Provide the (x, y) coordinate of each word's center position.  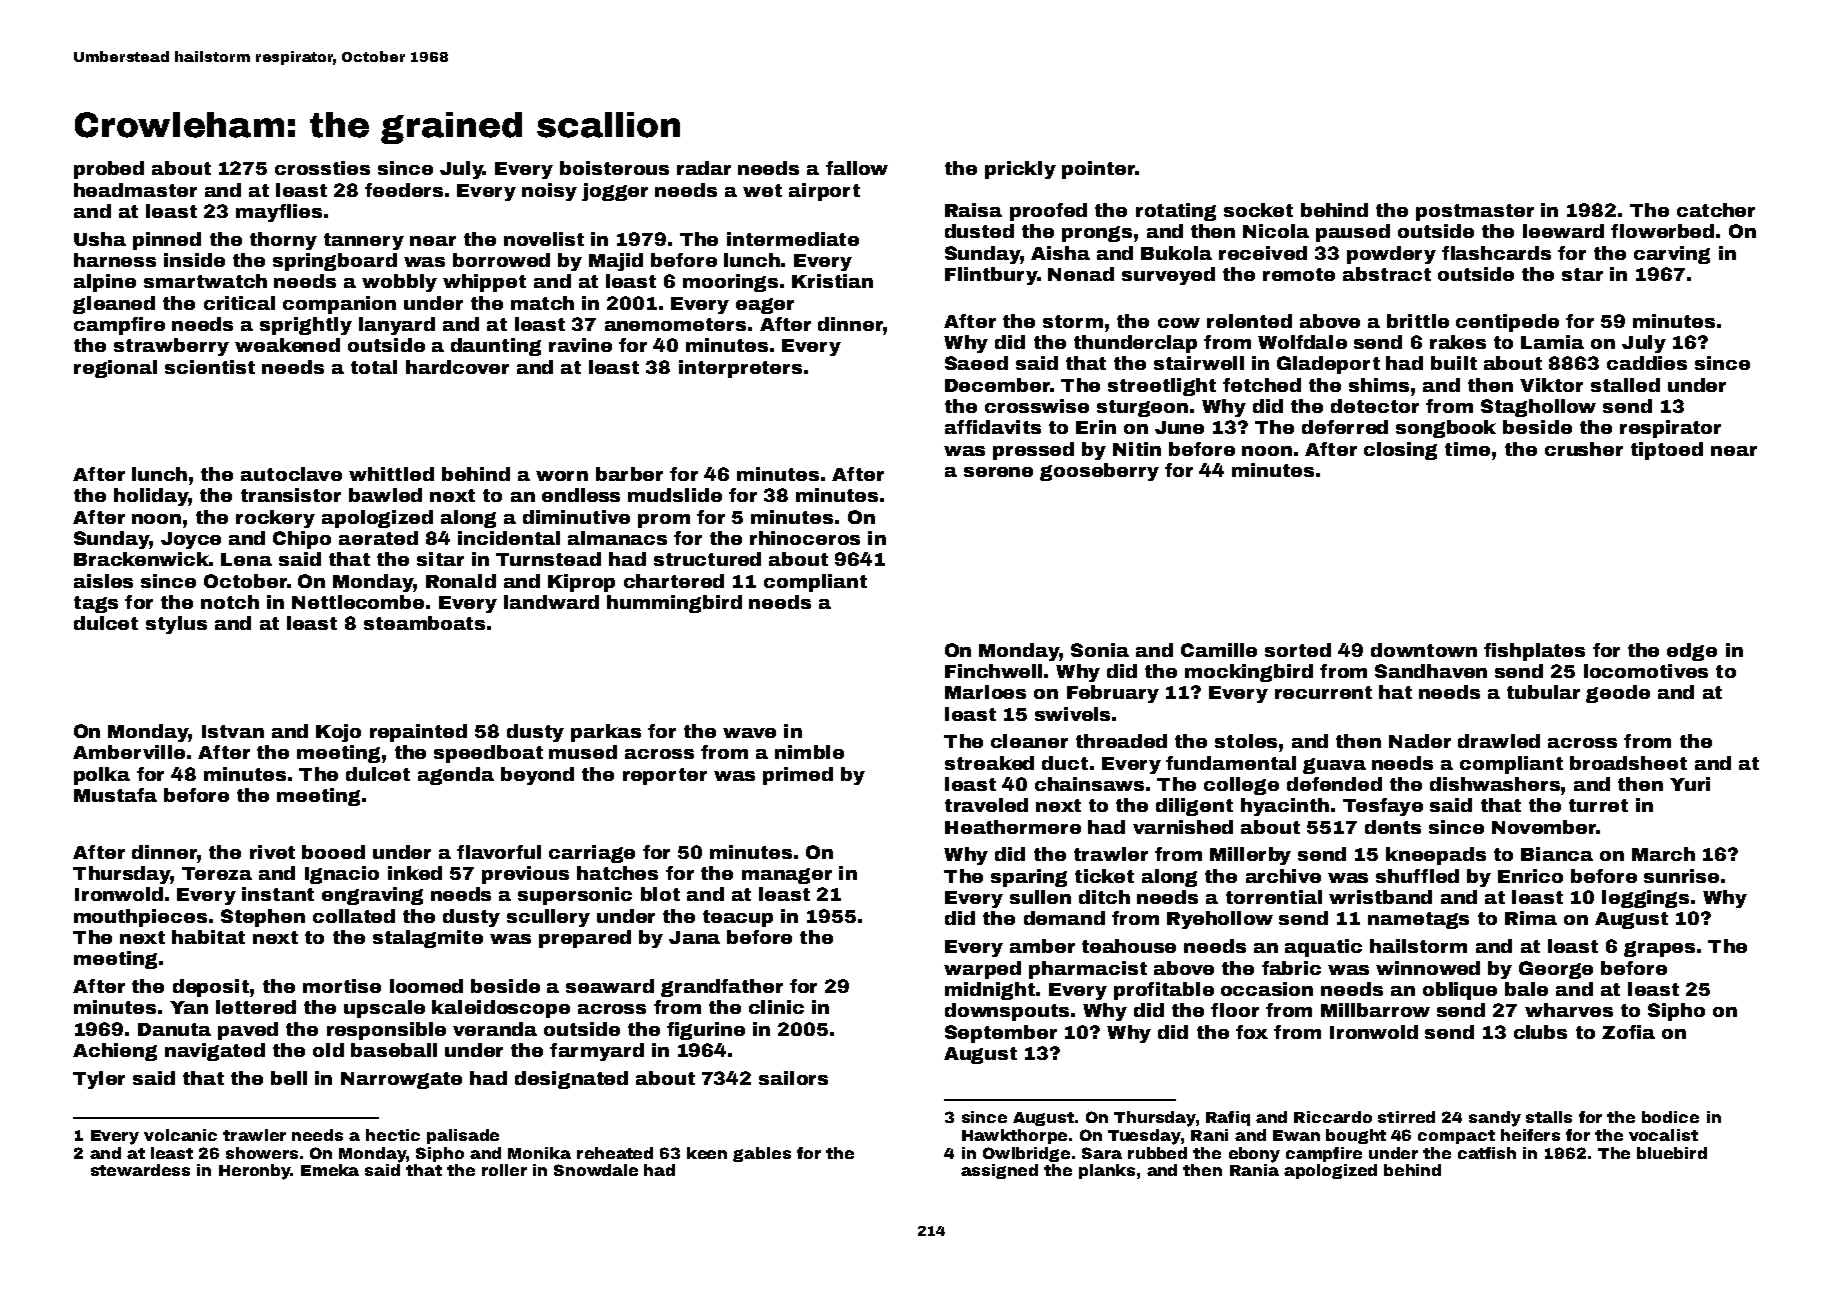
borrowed (501, 260)
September (1001, 1034)
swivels (1072, 714)
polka (102, 776)
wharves (1569, 1010)
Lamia (1552, 342)
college (1241, 786)
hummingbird (674, 604)
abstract (1387, 274)
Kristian (832, 281)
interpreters (740, 369)
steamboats (424, 623)
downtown (1424, 650)
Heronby (255, 1172)
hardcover (457, 367)
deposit (211, 988)
